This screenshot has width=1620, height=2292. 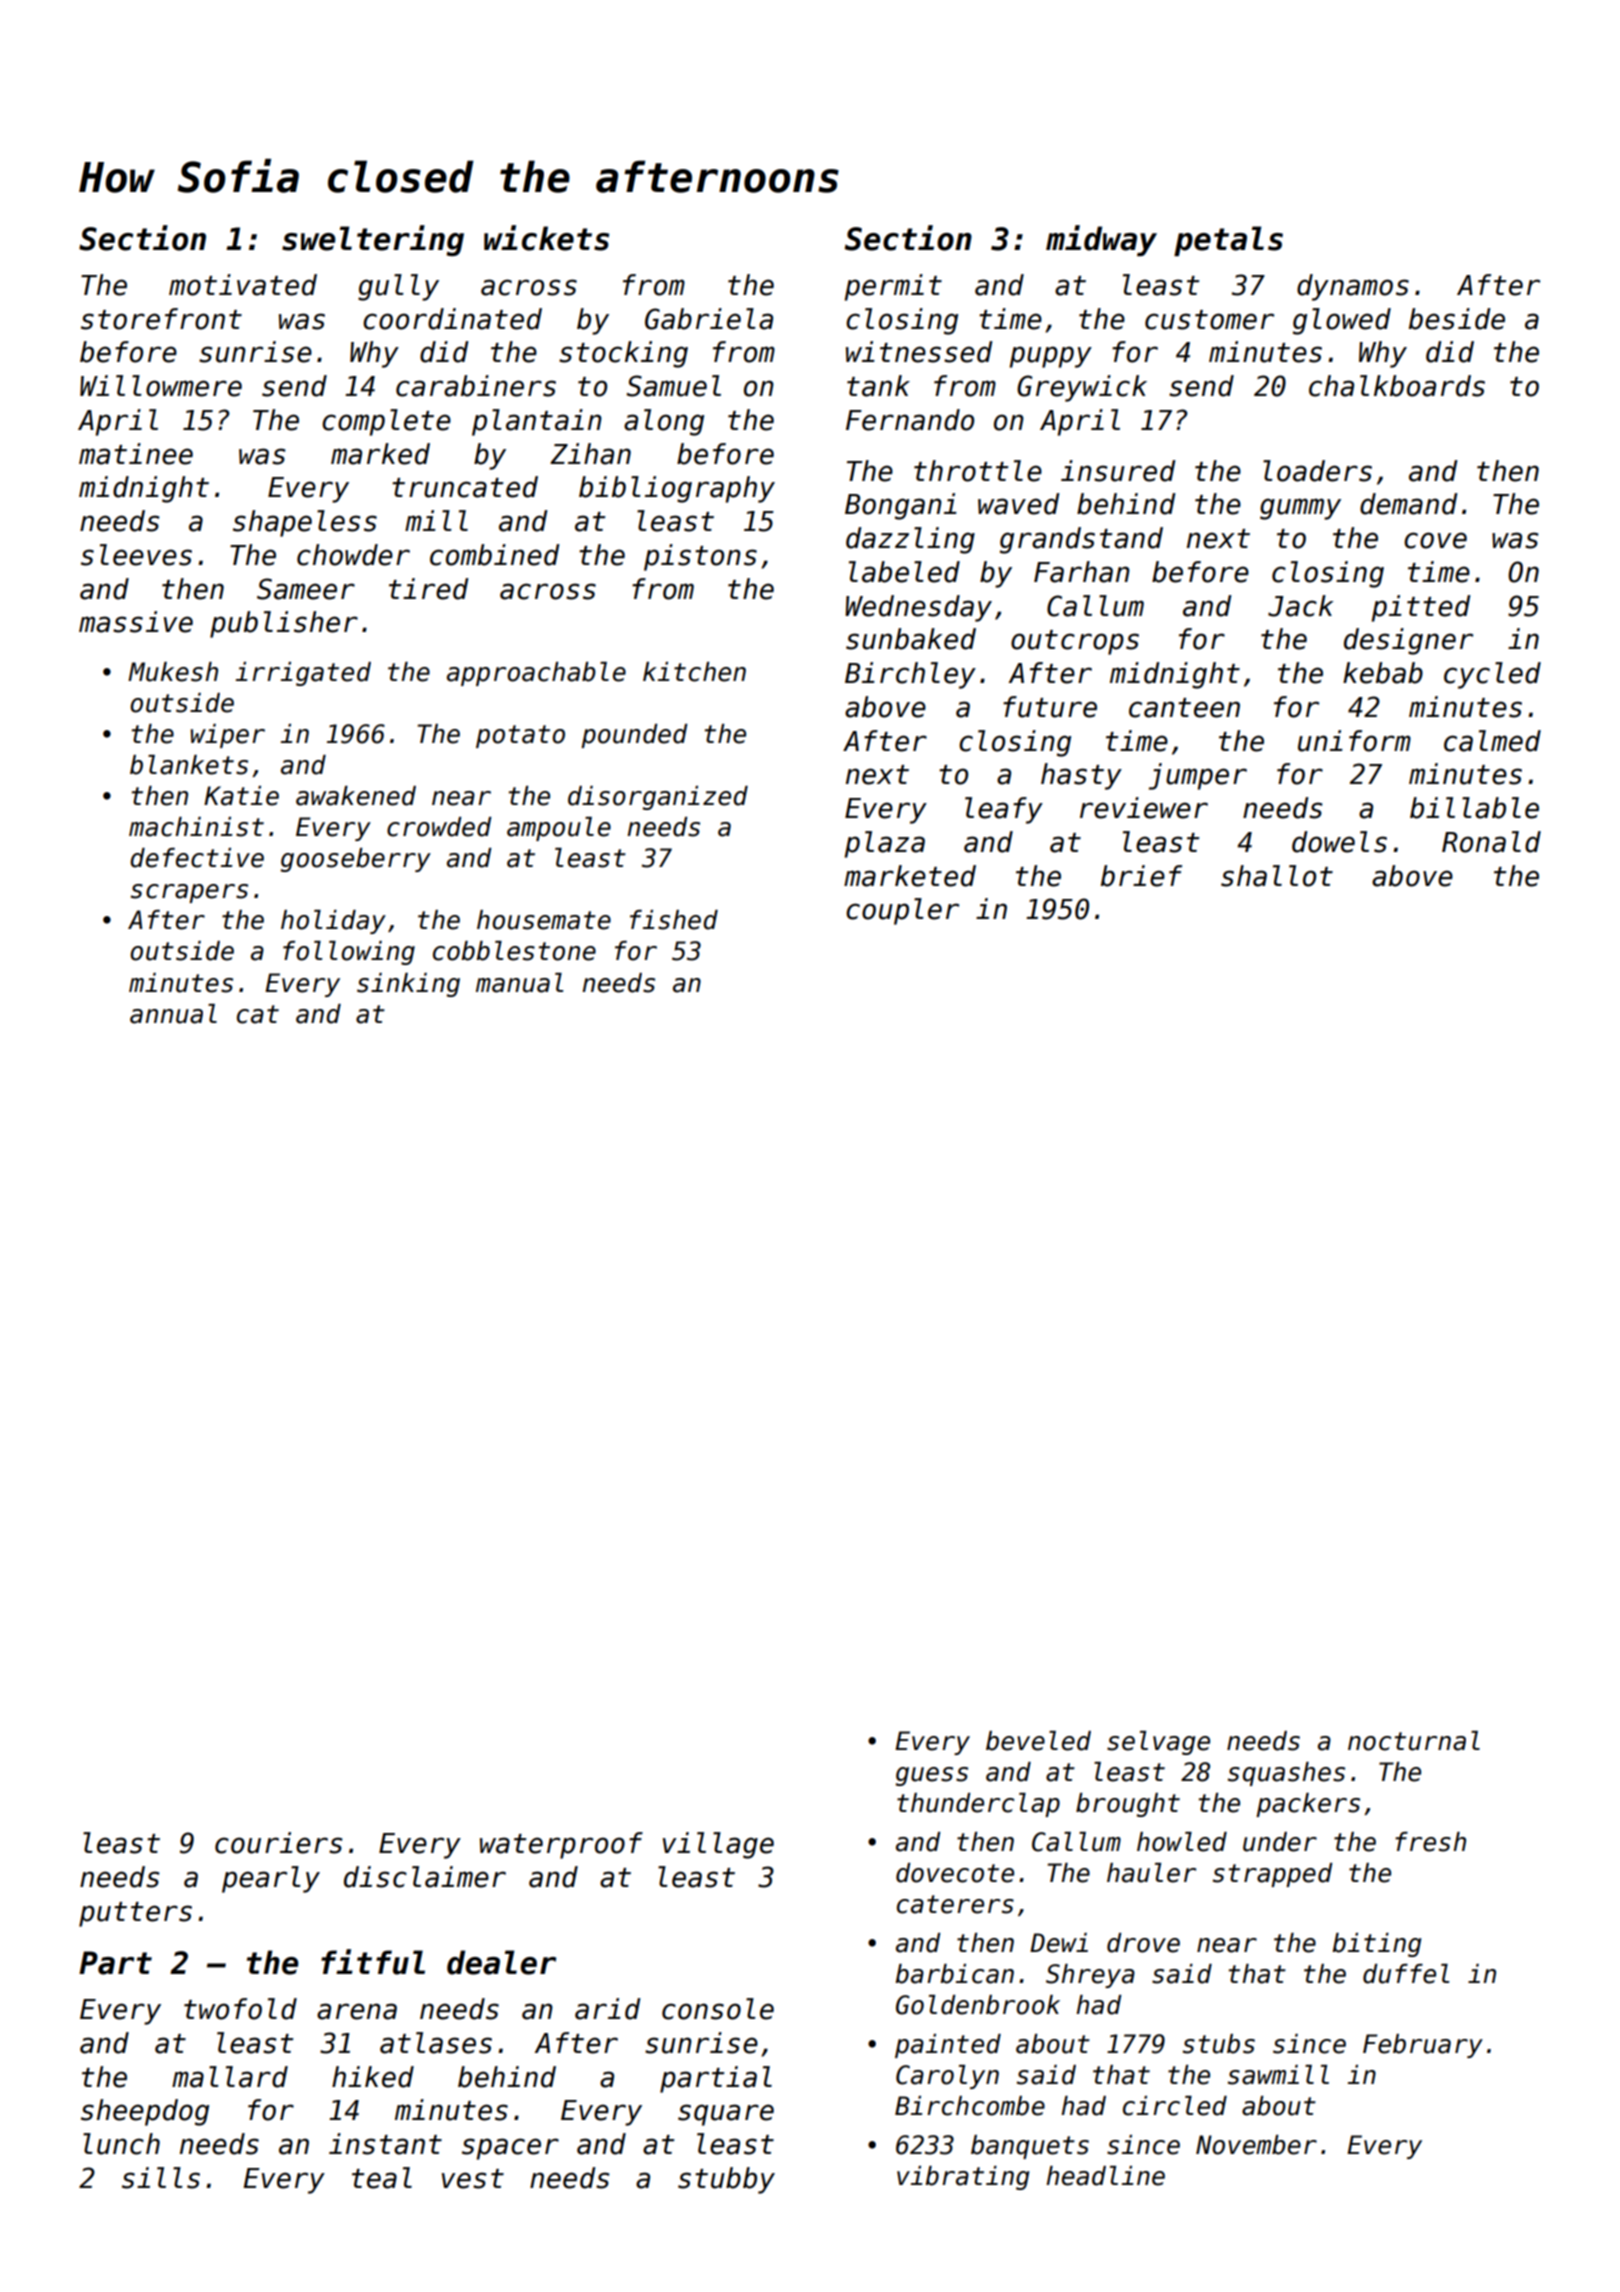 I want to click on annual, so click(x=173, y=1014).
